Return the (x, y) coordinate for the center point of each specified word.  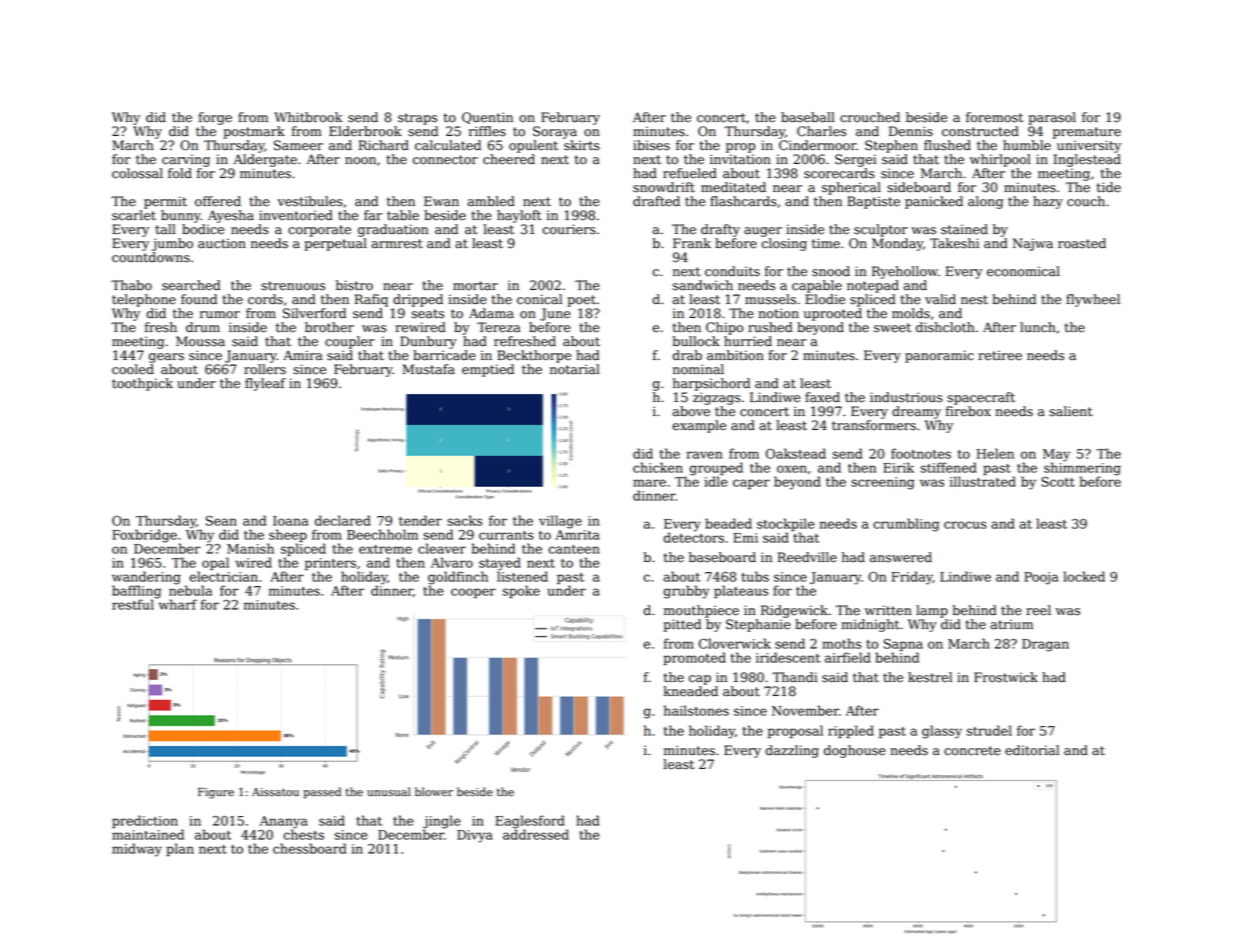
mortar (475, 286)
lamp (932, 611)
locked (1084, 576)
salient (1071, 411)
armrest (397, 244)
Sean (221, 521)
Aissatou (275, 792)
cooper (473, 593)
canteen (574, 549)
